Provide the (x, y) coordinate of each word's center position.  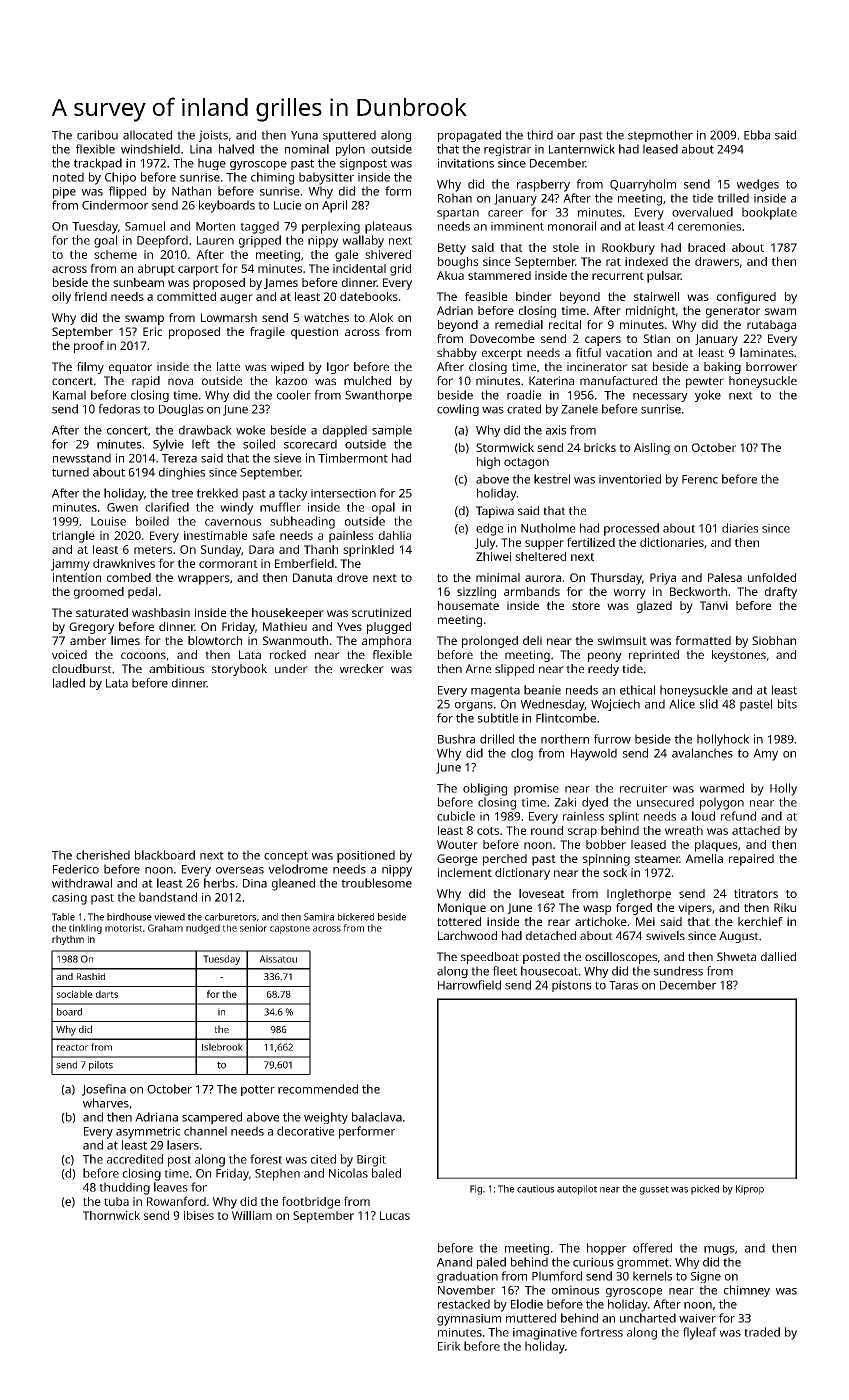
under (291, 668)
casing (69, 899)
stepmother (660, 136)
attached (756, 830)
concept (286, 857)
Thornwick (111, 1215)
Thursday (616, 579)
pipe (64, 193)
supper (544, 545)
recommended (318, 1089)
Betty (452, 249)
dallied (778, 956)
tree (182, 493)
